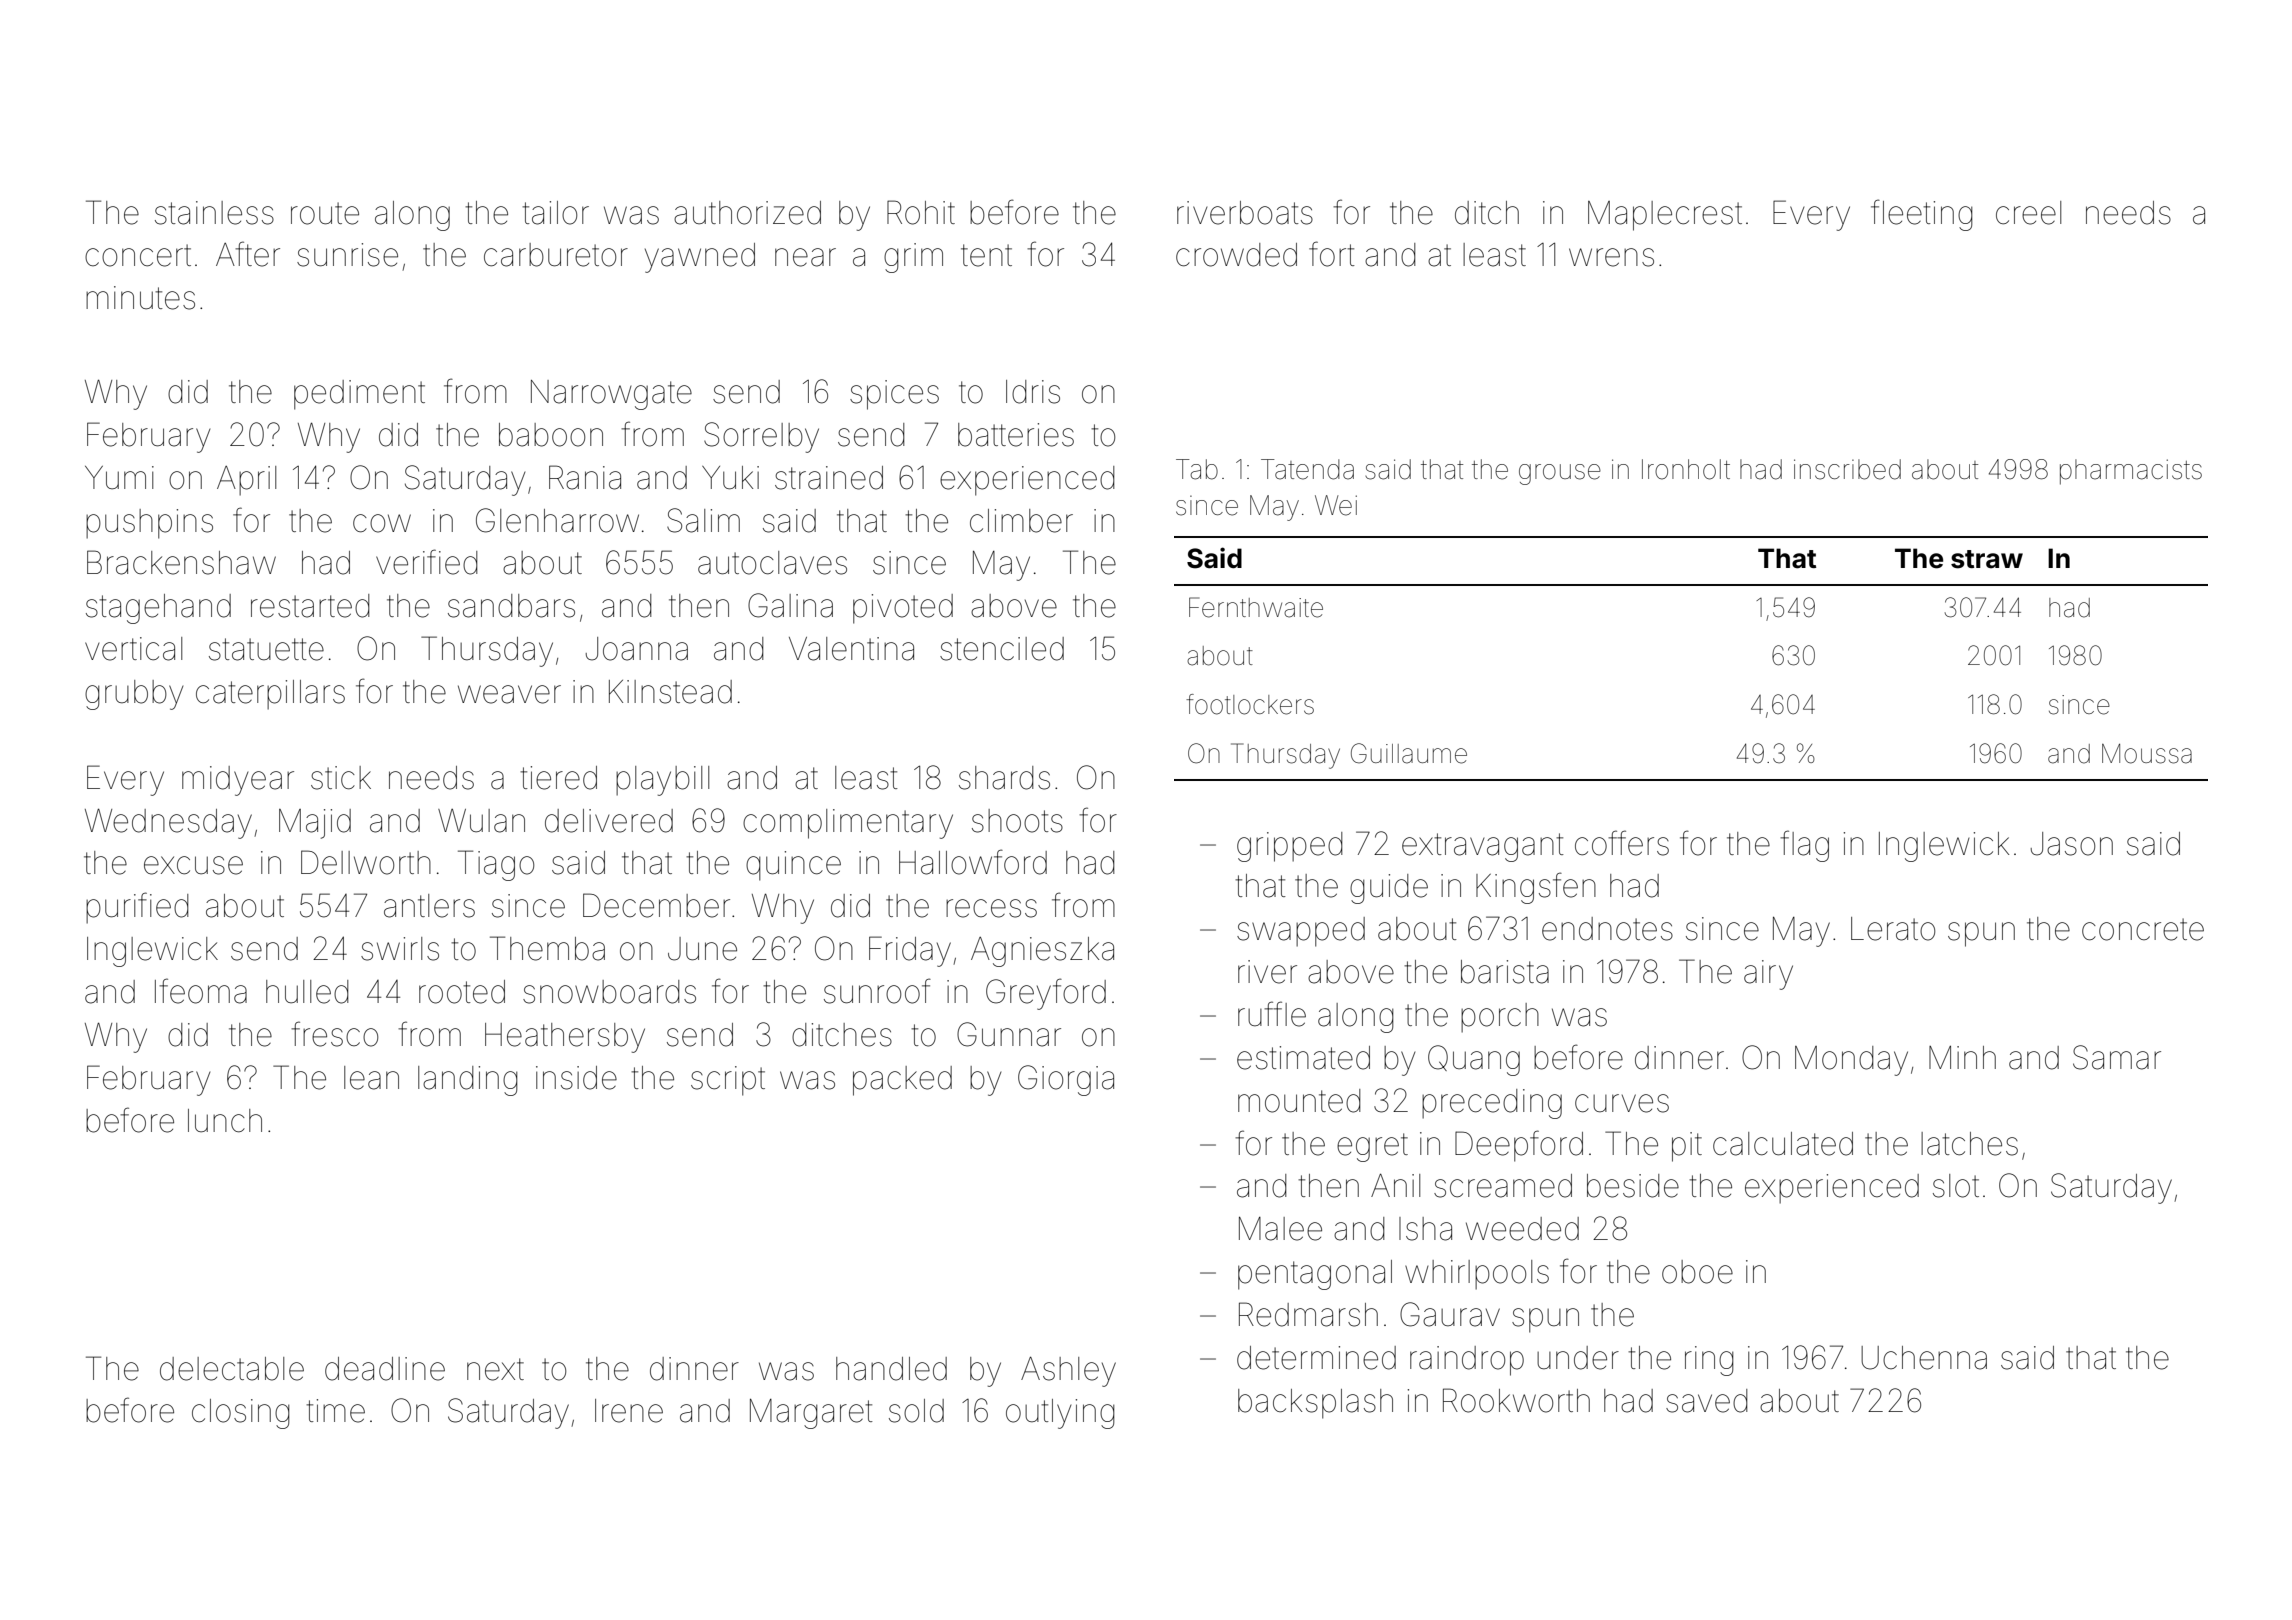 Image resolution: width=2292 pixels, height=1620 pixels. I want to click on Guillaume, so click(1409, 753).
